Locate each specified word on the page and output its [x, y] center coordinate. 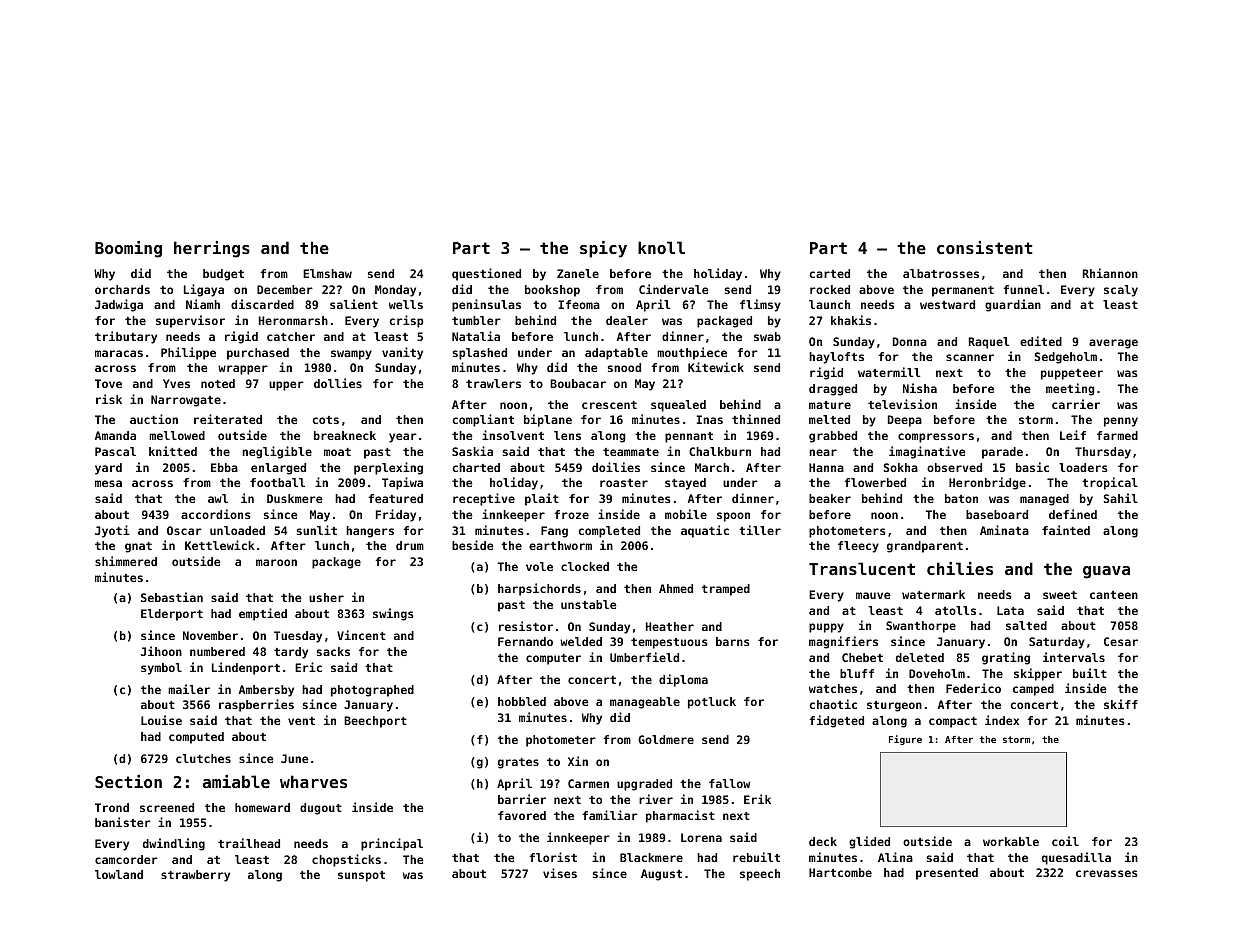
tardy [291, 653]
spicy [603, 249]
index [1002, 720]
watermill [889, 372]
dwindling [174, 844]
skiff [1121, 704]
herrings [212, 249]
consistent [985, 247]
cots [326, 420]
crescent [609, 405]
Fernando [525, 641]
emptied [263, 614]
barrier [522, 799]
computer [553, 659]
